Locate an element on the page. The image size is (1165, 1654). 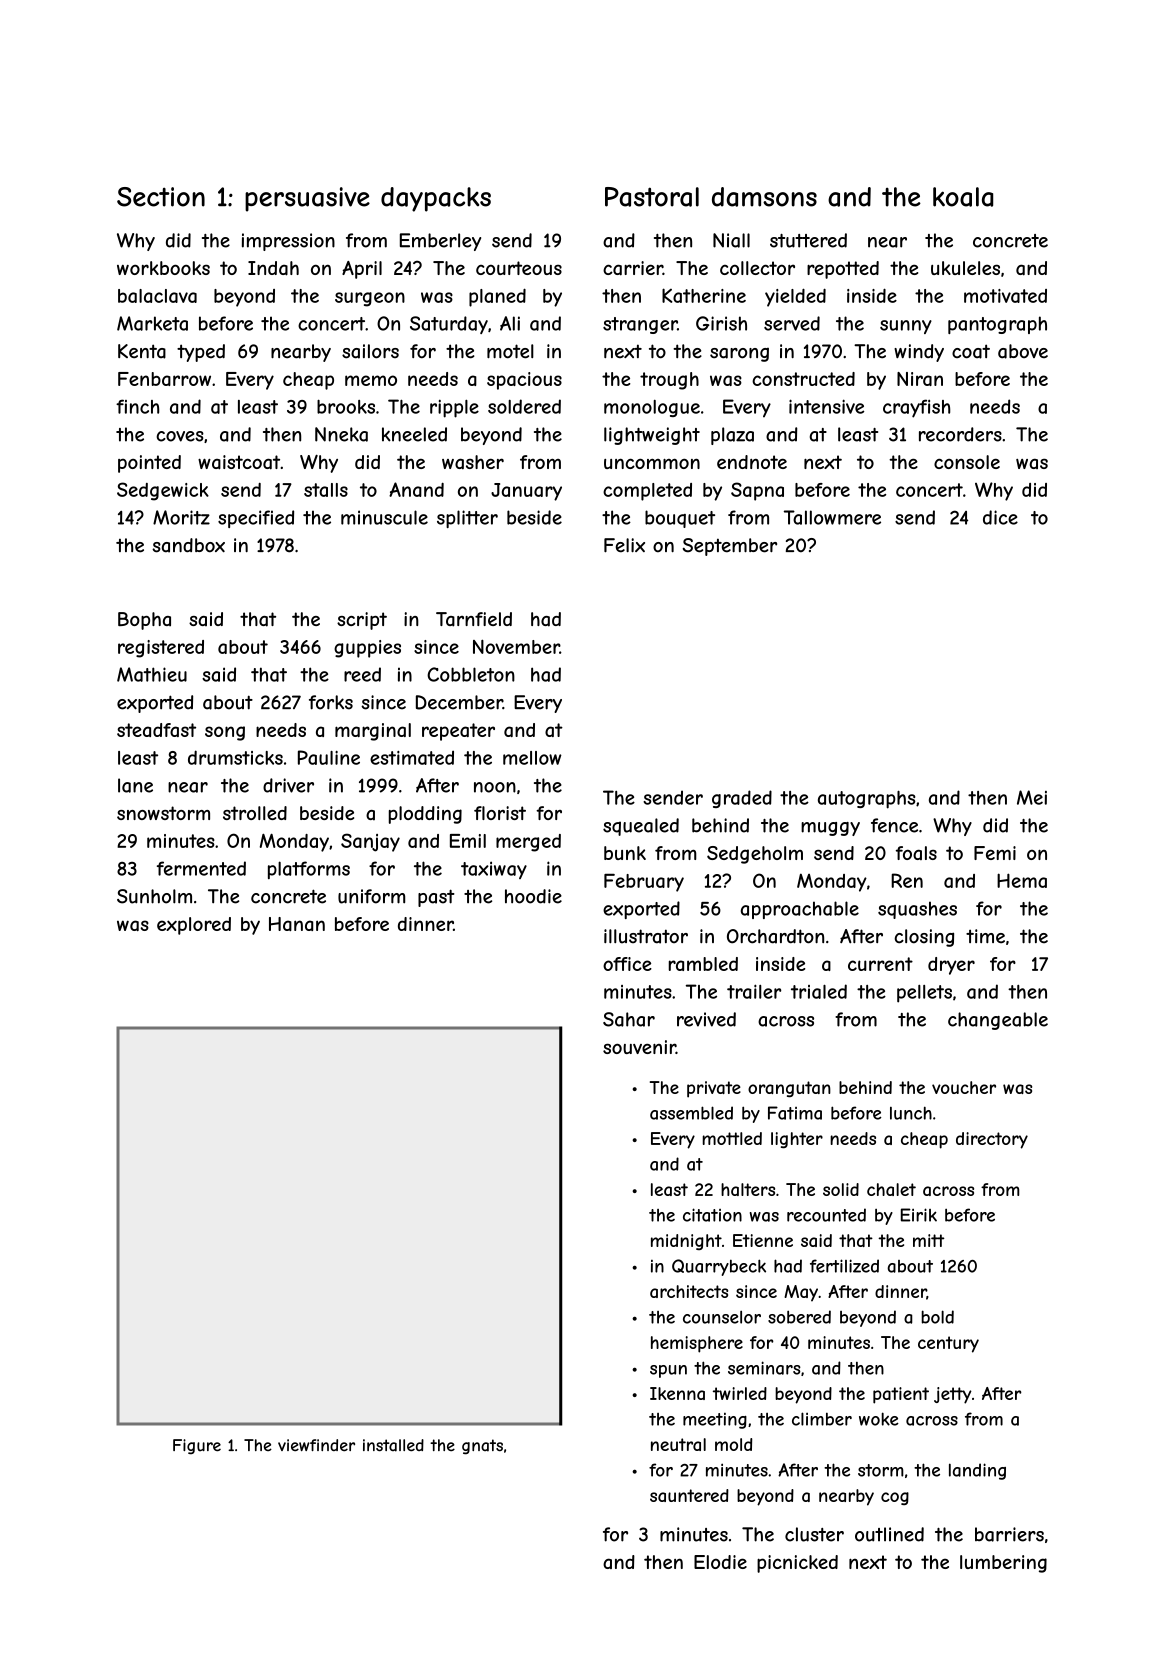
barriers is located at coordinates (1009, 1534).
